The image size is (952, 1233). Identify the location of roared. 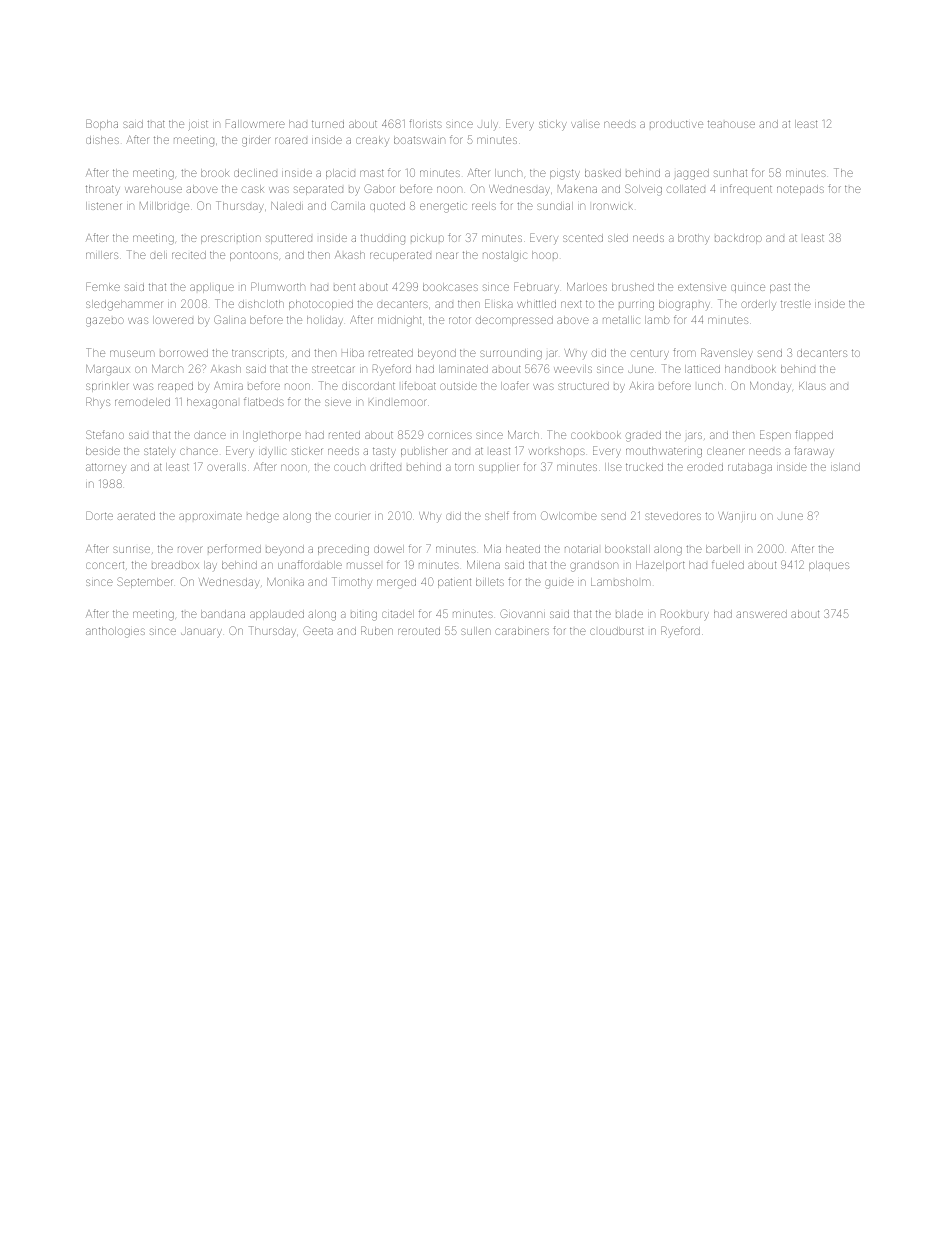
(291, 140).
